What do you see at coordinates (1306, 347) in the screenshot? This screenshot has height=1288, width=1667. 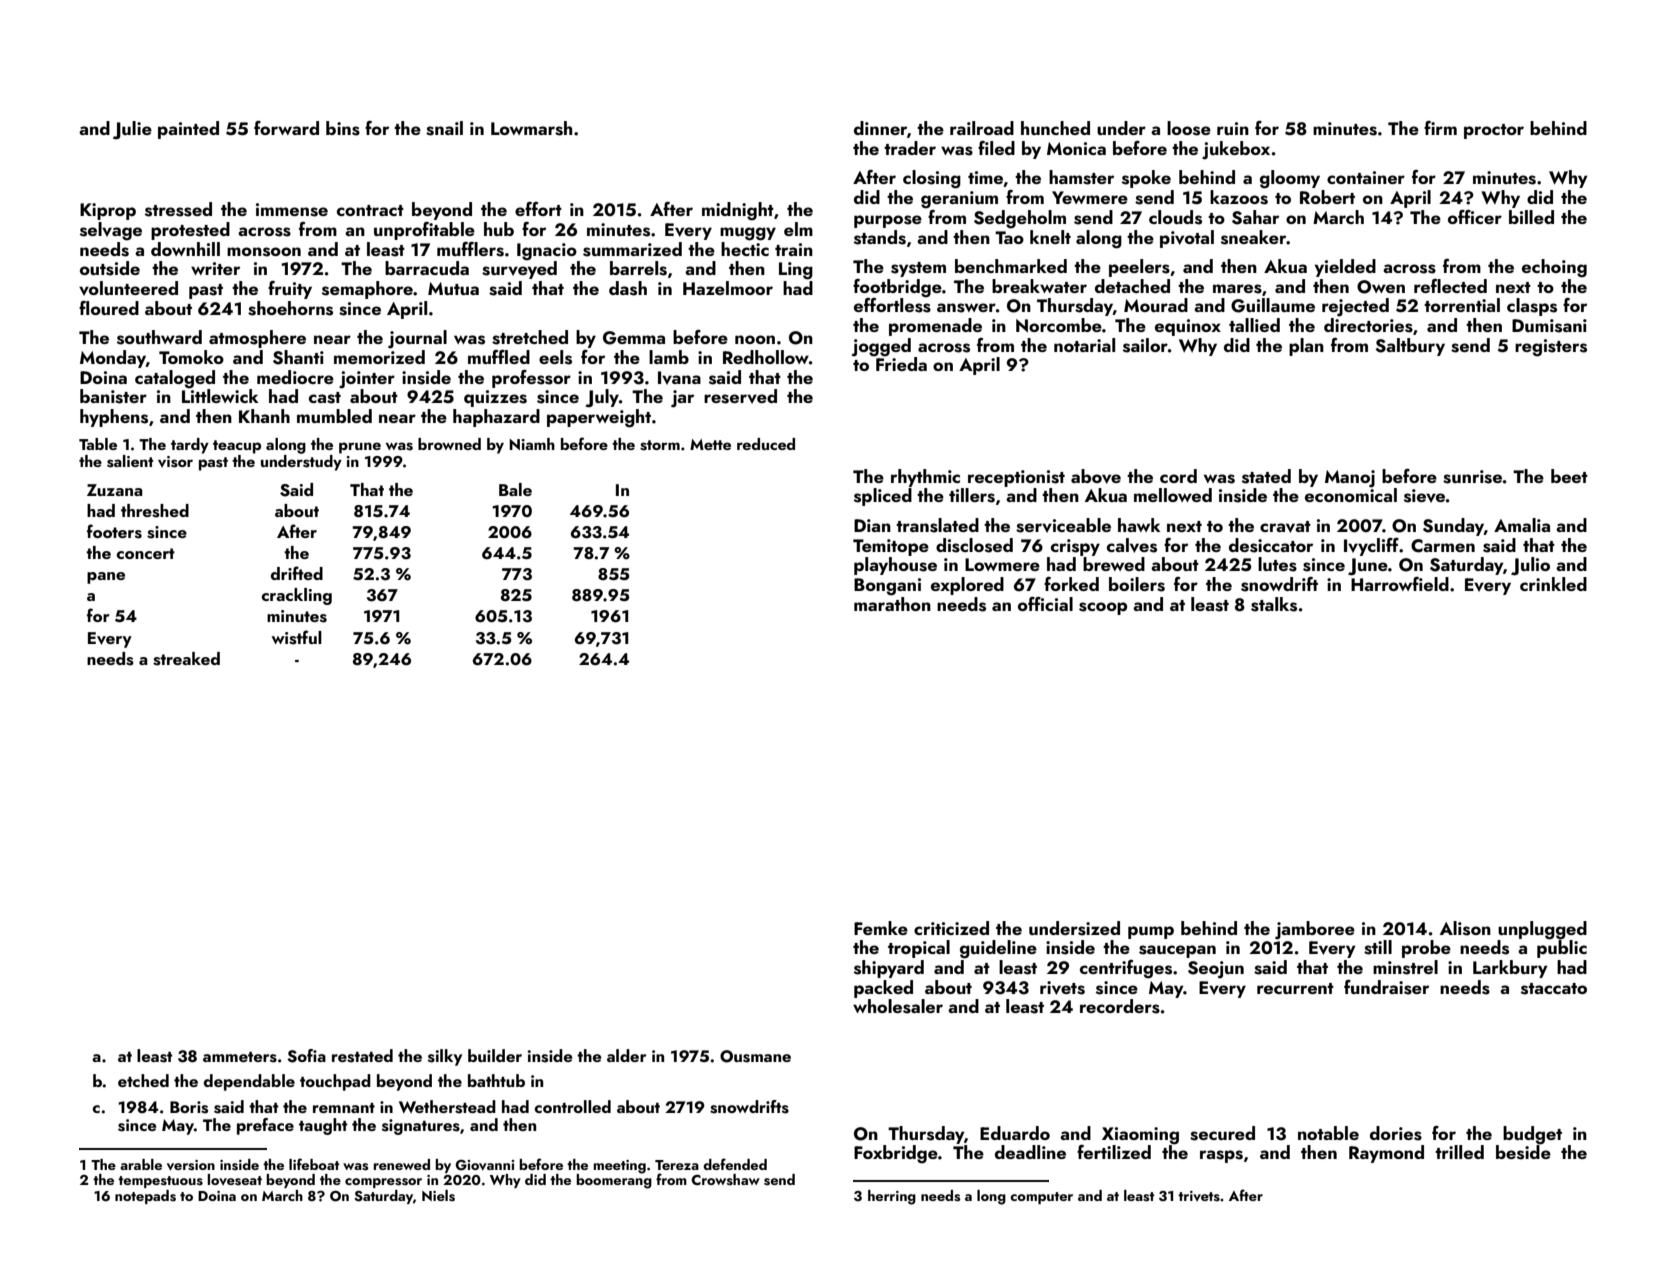 I see `plan` at bounding box center [1306, 347].
